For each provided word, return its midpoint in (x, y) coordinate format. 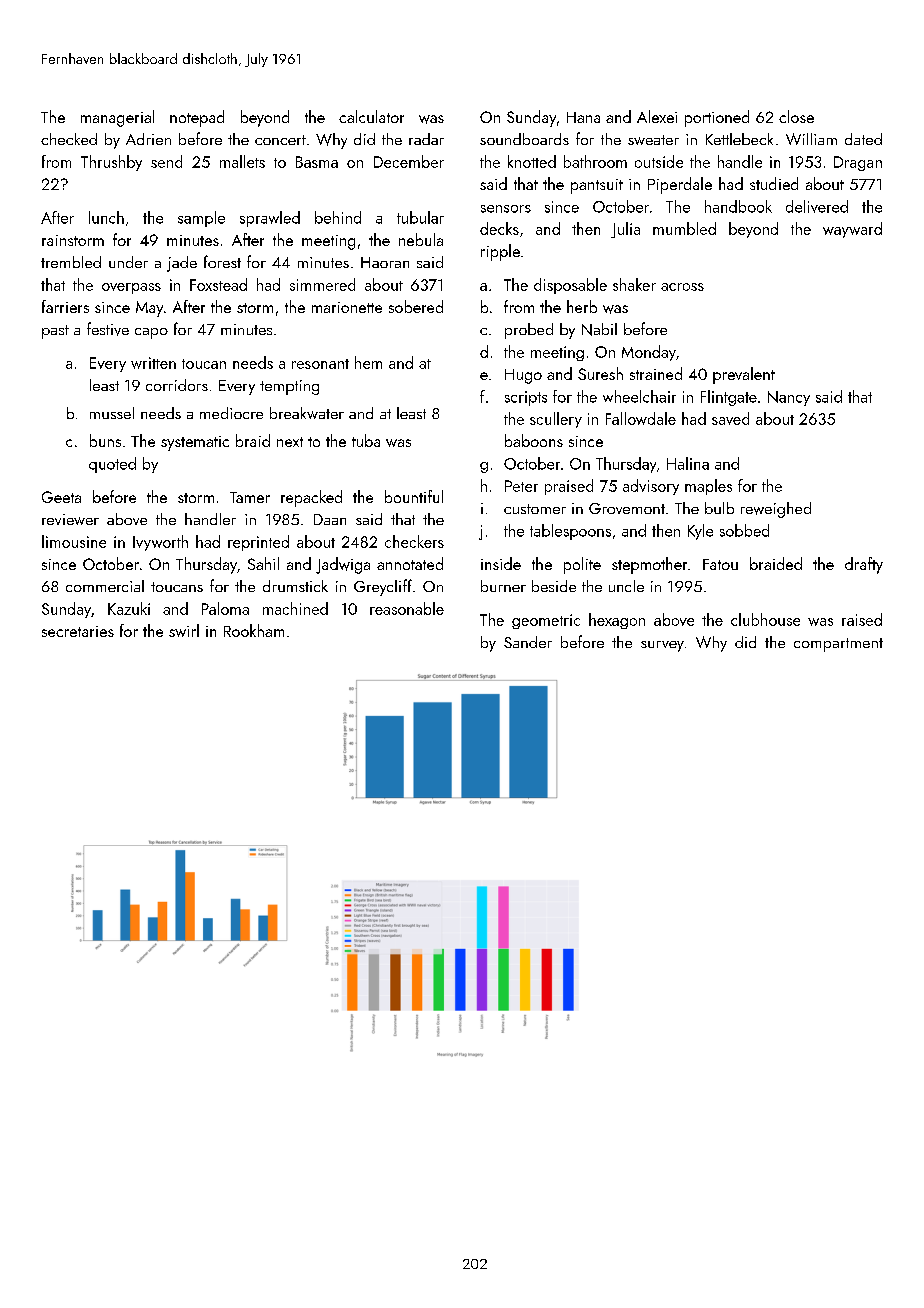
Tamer (250, 497)
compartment (838, 645)
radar (426, 139)
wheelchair (639, 396)
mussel (112, 413)
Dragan (858, 163)
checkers (414, 541)
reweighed (776, 510)
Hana (583, 117)
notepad (197, 118)
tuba (366, 440)
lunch (106, 217)
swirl (184, 630)
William (811, 139)
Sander (528, 642)
